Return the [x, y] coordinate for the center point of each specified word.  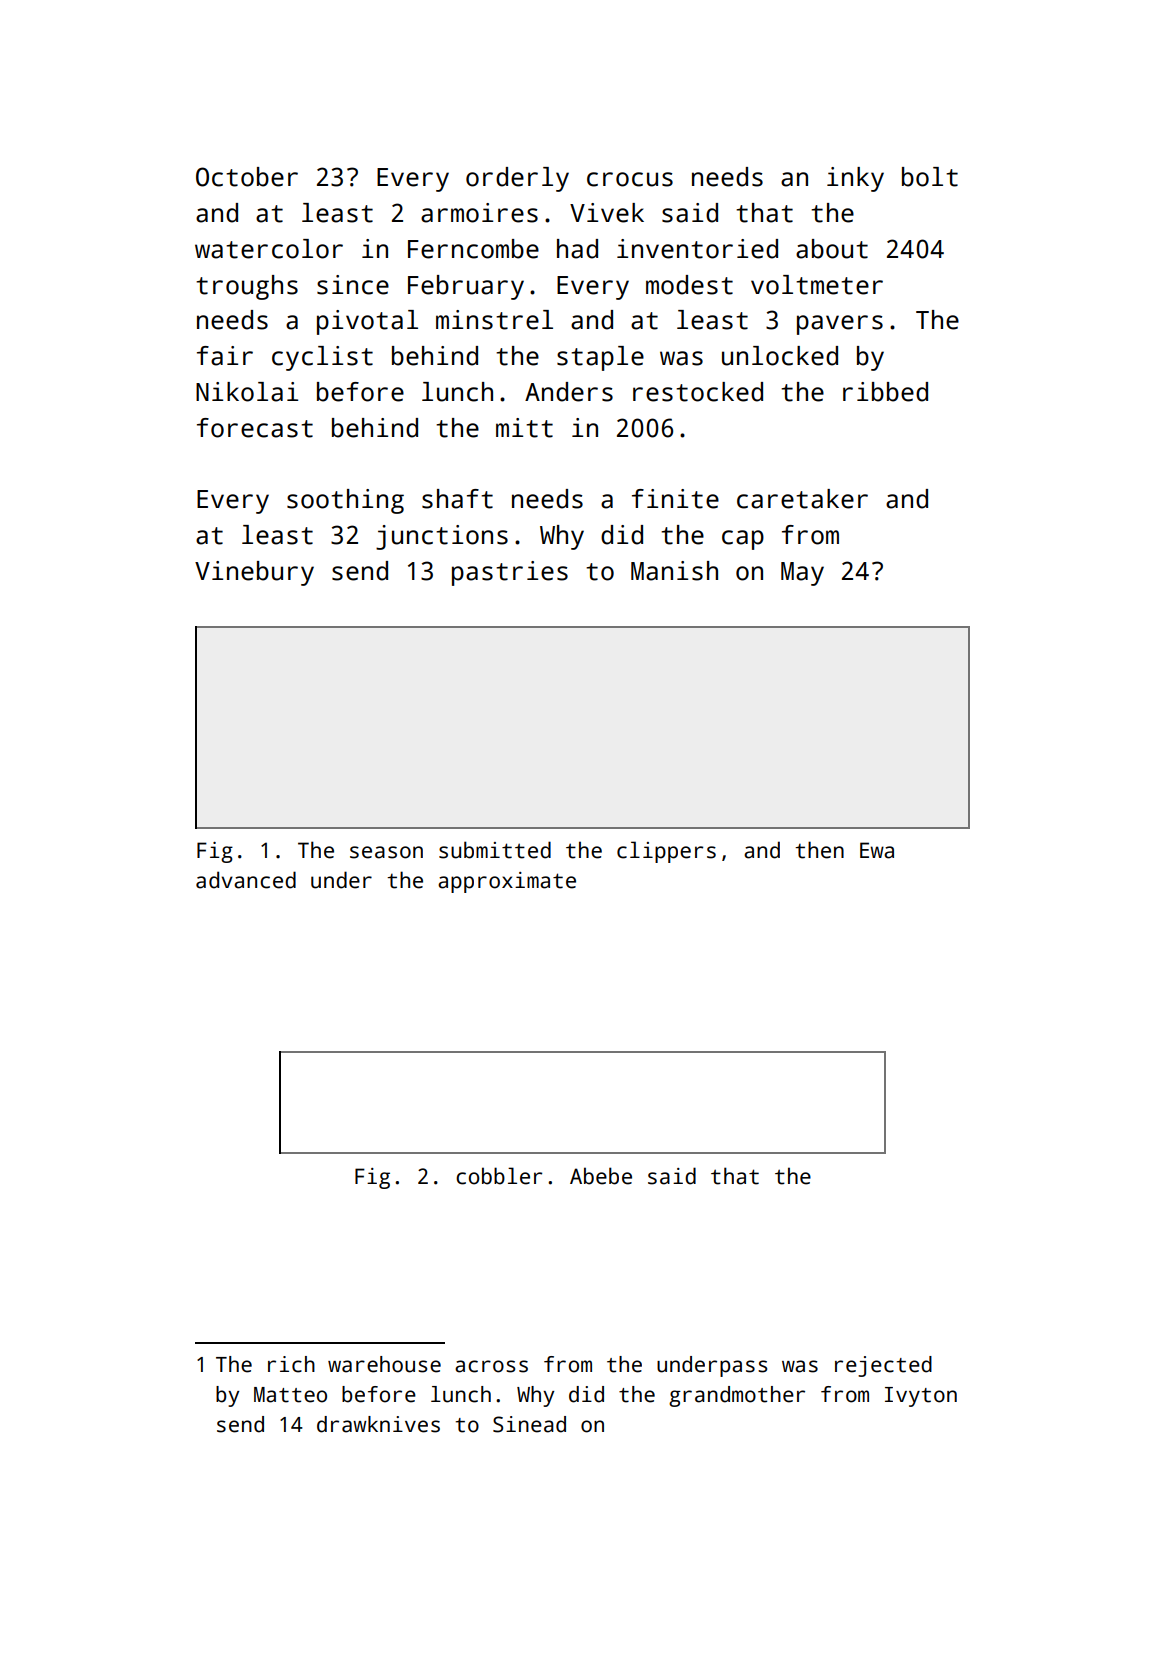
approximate [507, 882]
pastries [510, 573]
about [832, 249]
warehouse [384, 1364]
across [491, 1366]
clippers [666, 852]
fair [225, 356]
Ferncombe [473, 249]
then [819, 850]
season [386, 852]
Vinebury [254, 573]
